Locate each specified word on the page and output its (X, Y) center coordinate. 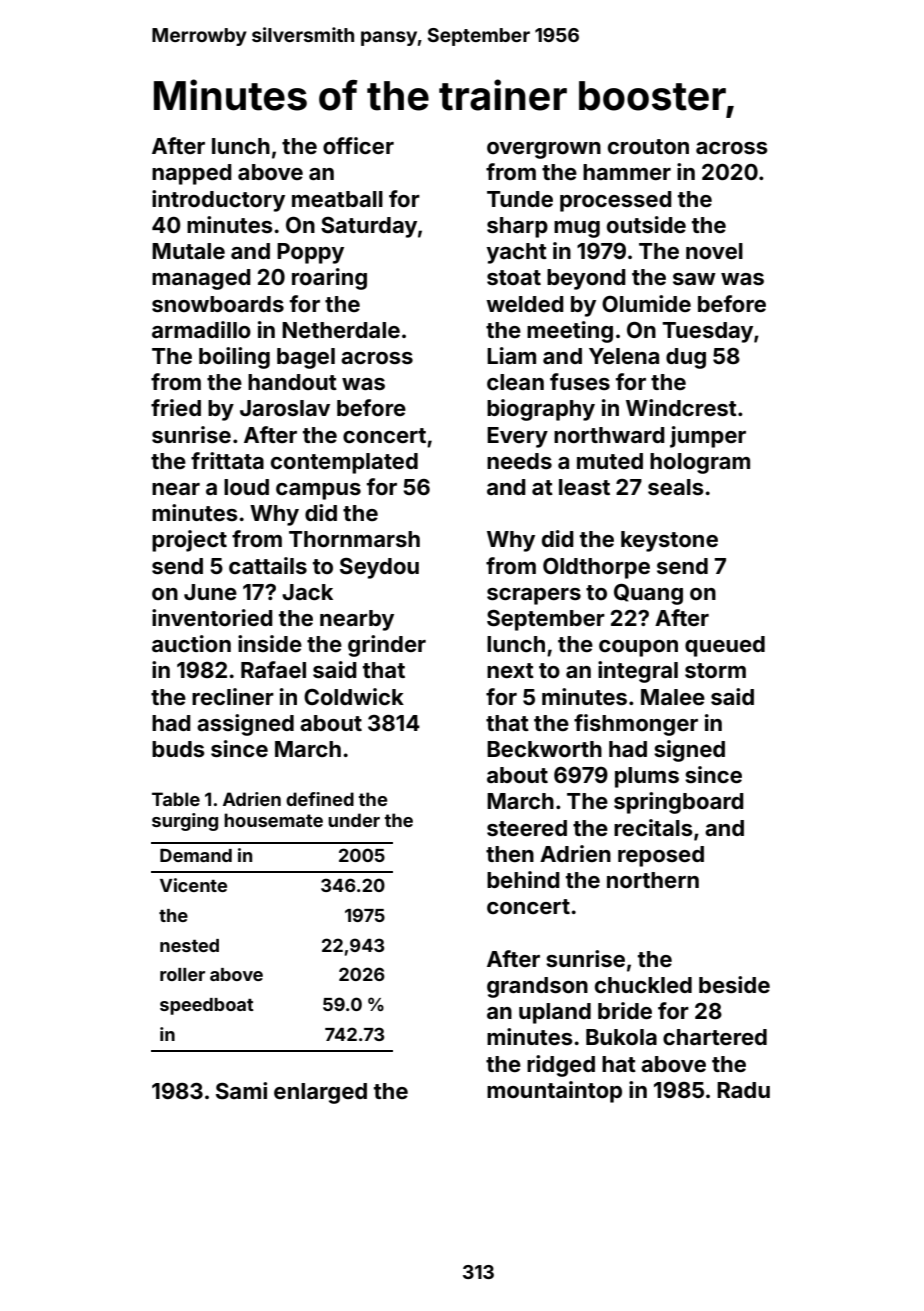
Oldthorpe (596, 568)
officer (358, 145)
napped (192, 174)
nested (189, 945)
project (189, 541)
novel (714, 251)
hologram (700, 463)
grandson (537, 987)
